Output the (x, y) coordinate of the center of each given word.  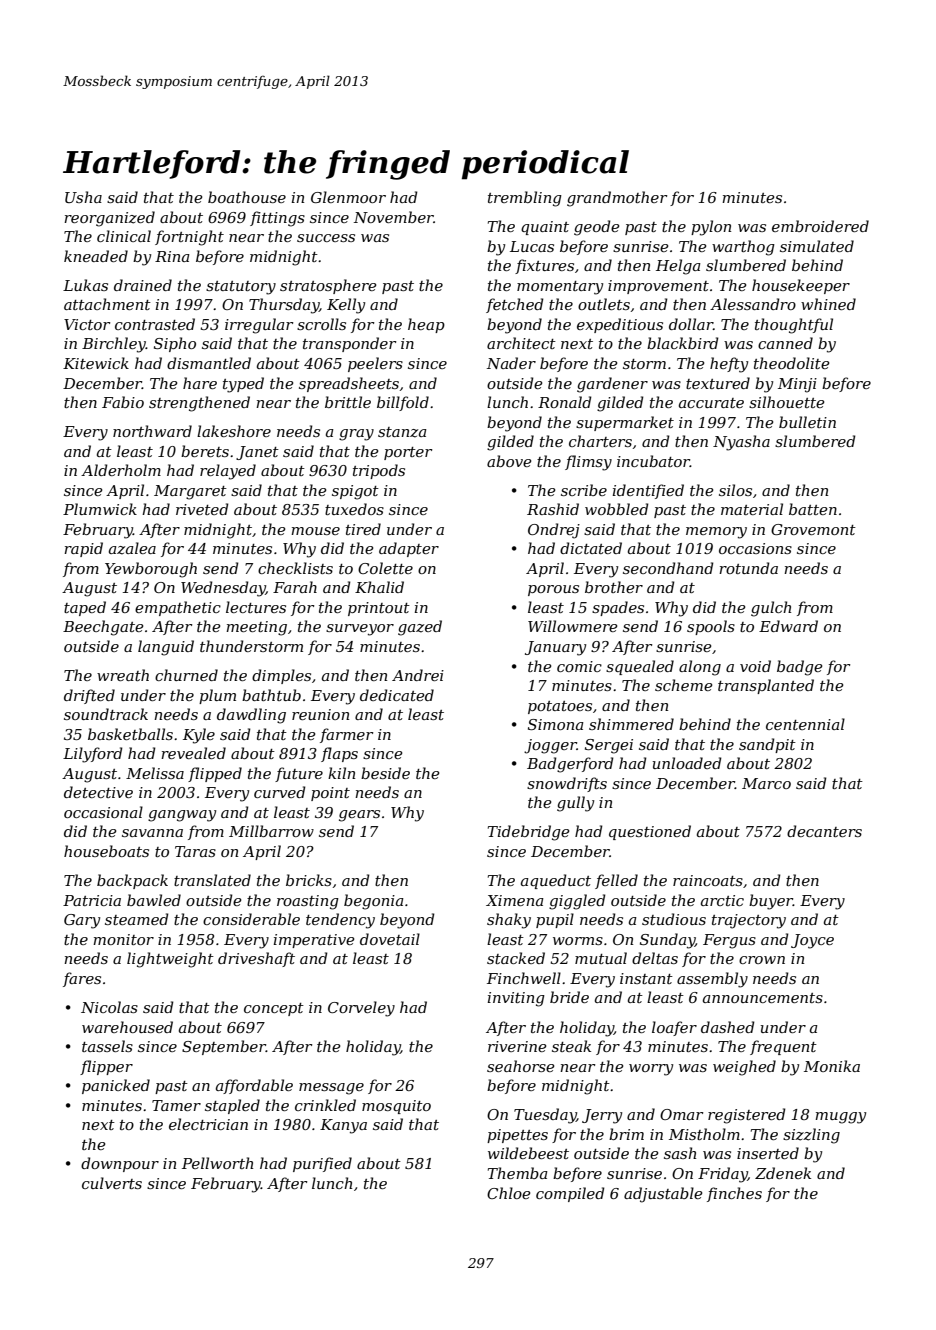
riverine (517, 1046)
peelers (375, 364)
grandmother (617, 199)
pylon (711, 228)
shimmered (631, 724)
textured (718, 383)
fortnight (189, 238)
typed (243, 385)
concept (274, 1009)
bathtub (271, 695)
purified (322, 1164)
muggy (840, 1118)
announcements (763, 998)
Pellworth (217, 1163)
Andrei (418, 675)
